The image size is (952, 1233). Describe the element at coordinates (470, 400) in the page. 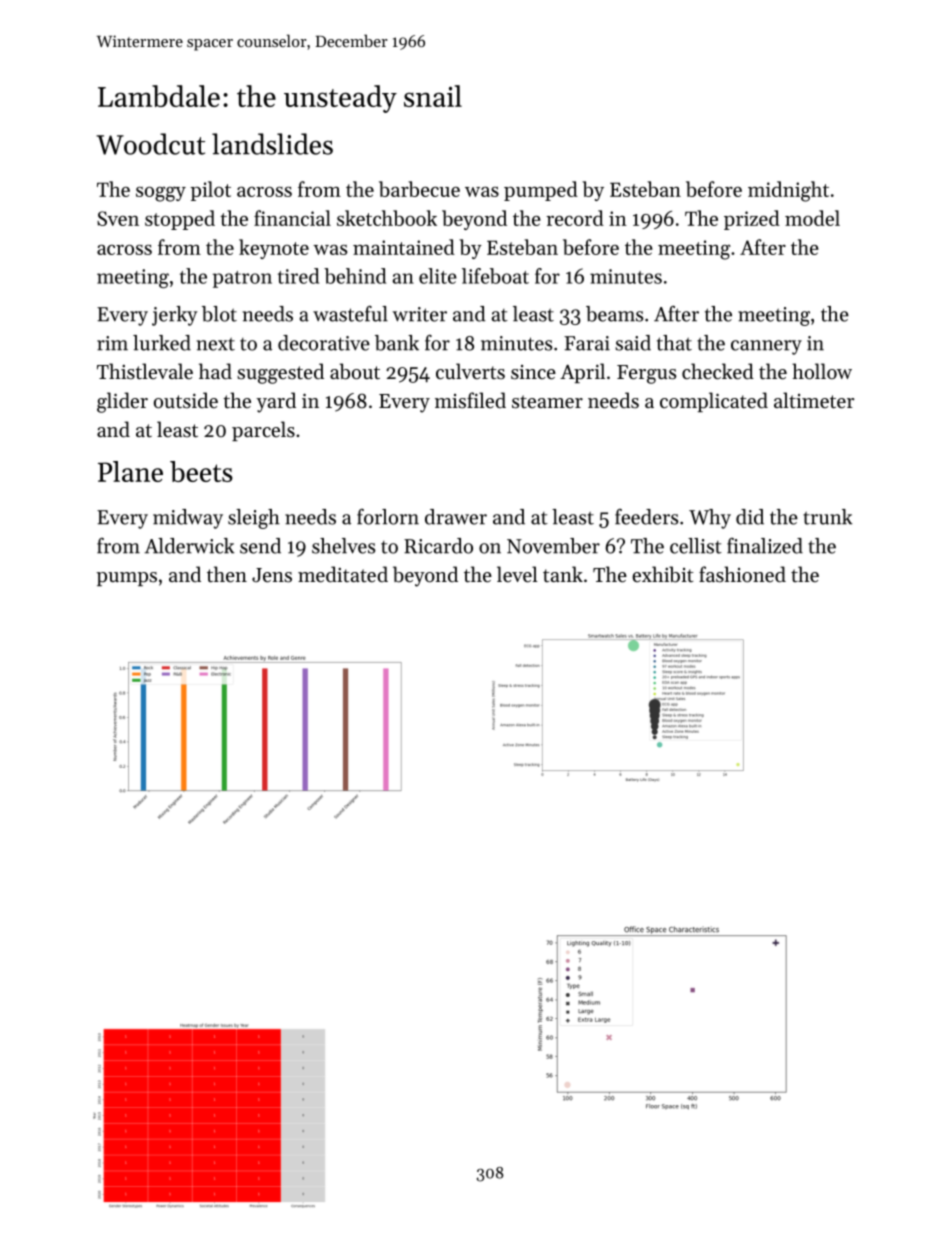

I see `misfiled` at that location.
